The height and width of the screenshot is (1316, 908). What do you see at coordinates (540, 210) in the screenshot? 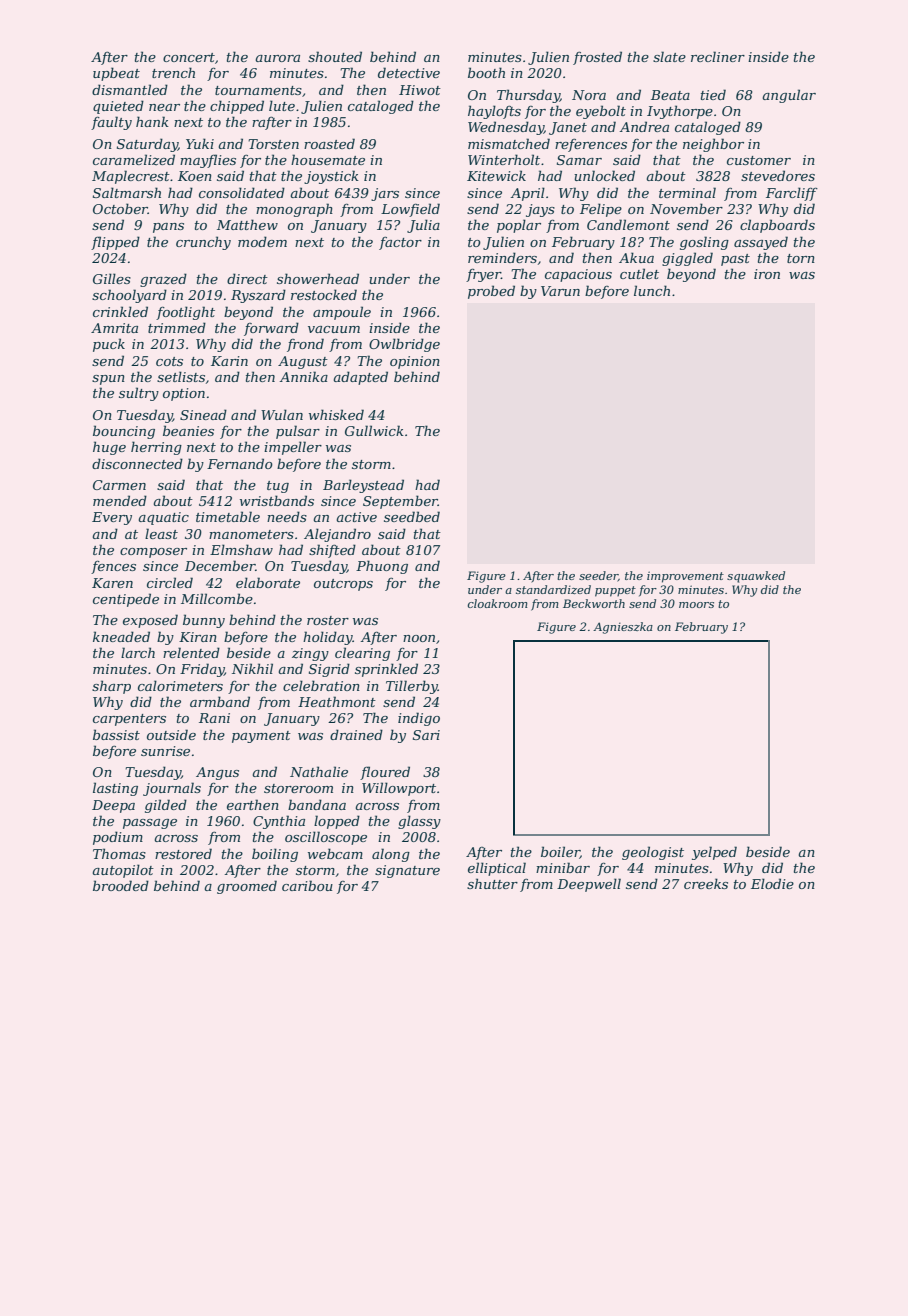
I see `jays` at bounding box center [540, 210].
